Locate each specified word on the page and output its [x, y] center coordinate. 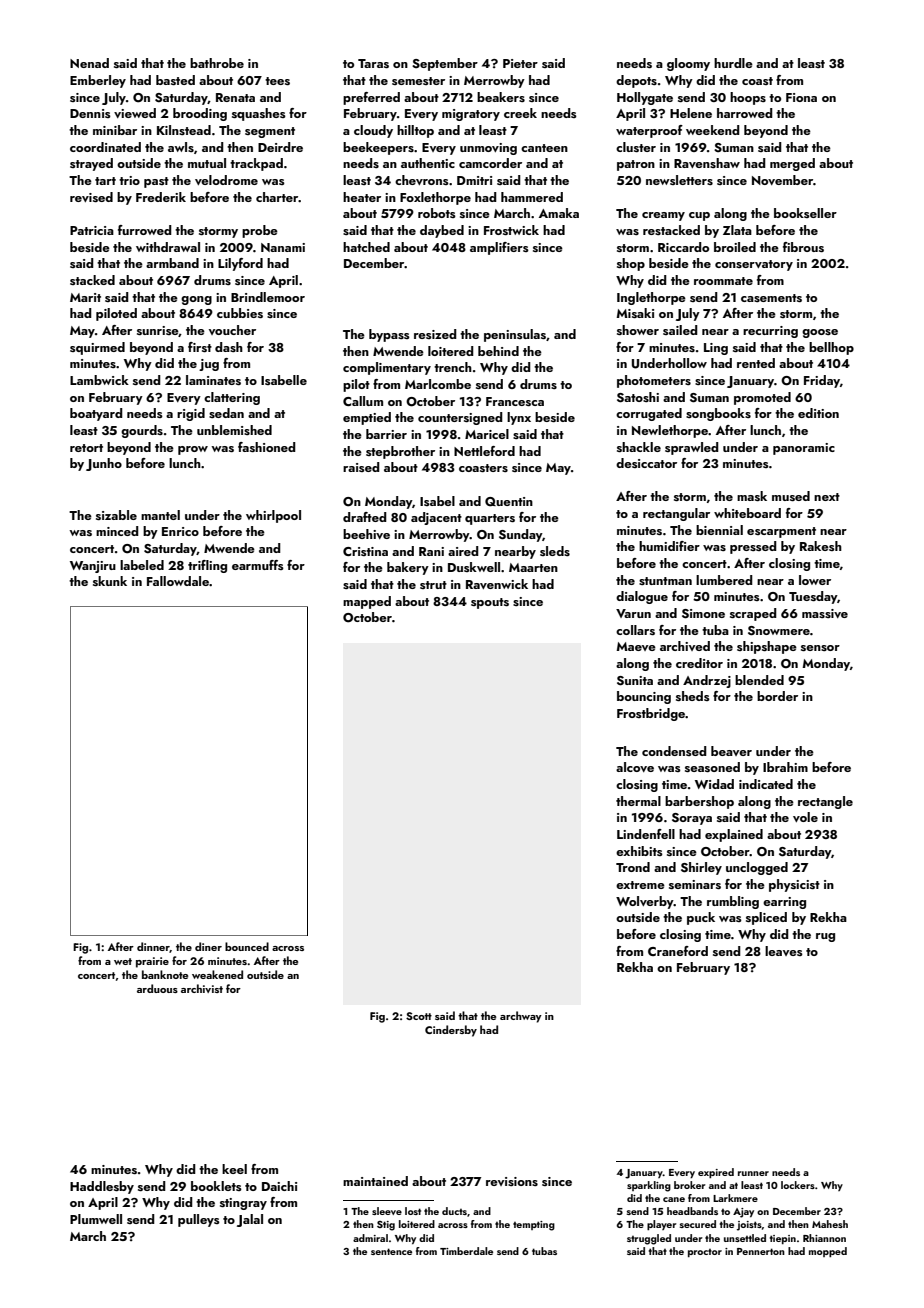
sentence [391, 1251]
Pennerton [761, 1251]
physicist [794, 885]
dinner [153, 947]
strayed [91, 164]
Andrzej [707, 681]
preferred [371, 98]
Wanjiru [93, 567]
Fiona [801, 97]
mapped [367, 602]
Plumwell [96, 1219]
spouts [490, 603]
